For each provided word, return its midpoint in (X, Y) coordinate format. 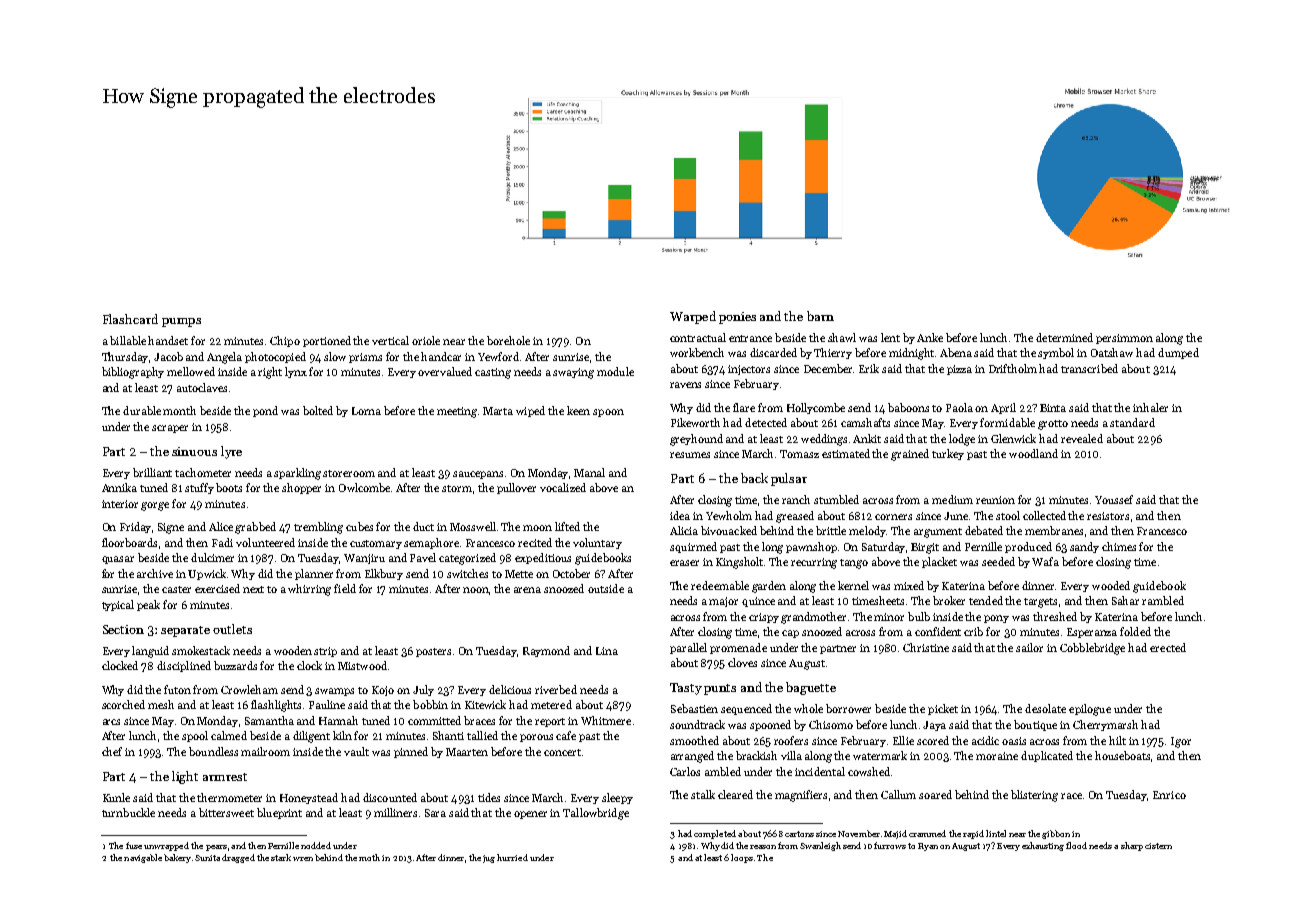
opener (530, 815)
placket (939, 562)
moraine (997, 756)
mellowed (191, 371)
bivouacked (729, 530)
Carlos (685, 771)
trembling (318, 528)
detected (766, 422)
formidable (1007, 422)
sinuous (194, 451)
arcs (111, 722)
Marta (498, 411)
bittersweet (226, 812)
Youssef (1114, 499)
